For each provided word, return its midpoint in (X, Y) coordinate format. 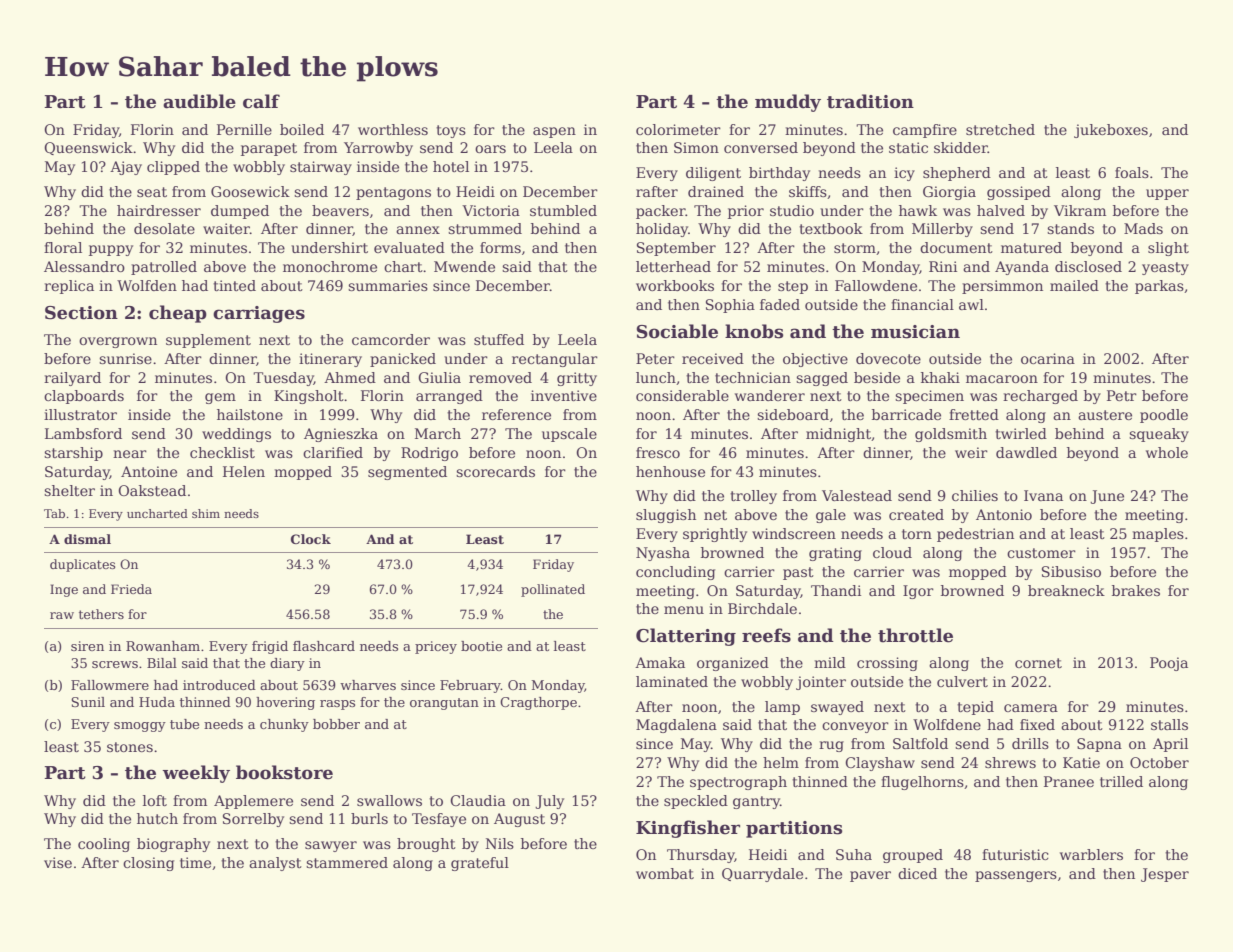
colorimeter (678, 129)
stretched (1000, 129)
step (793, 287)
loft (155, 800)
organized (733, 664)
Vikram (1080, 210)
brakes (1136, 590)
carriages (259, 314)
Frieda (131, 589)
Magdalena (676, 726)
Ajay (126, 168)
